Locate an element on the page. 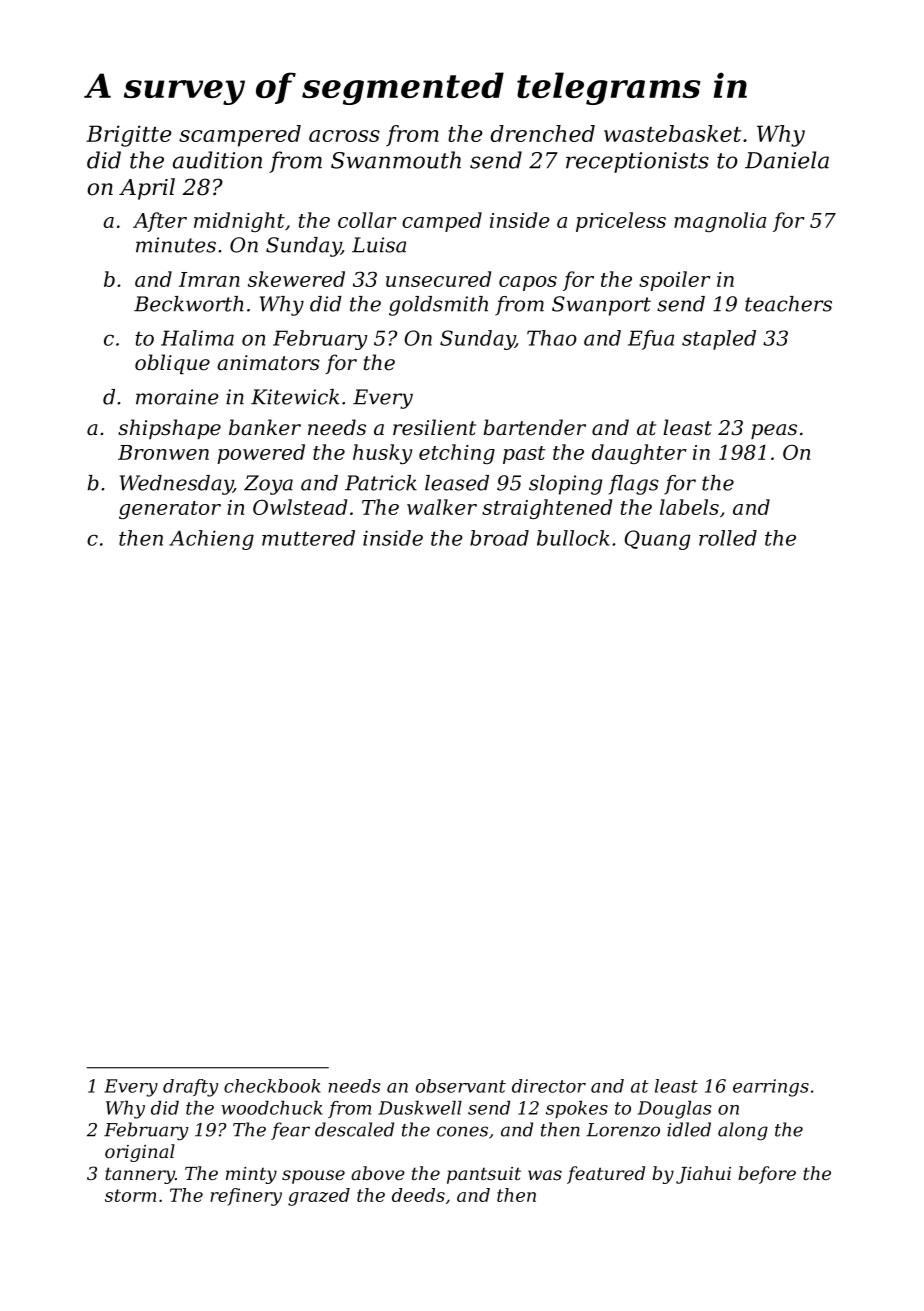  Douglas is located at coordinates (674, 1110).
